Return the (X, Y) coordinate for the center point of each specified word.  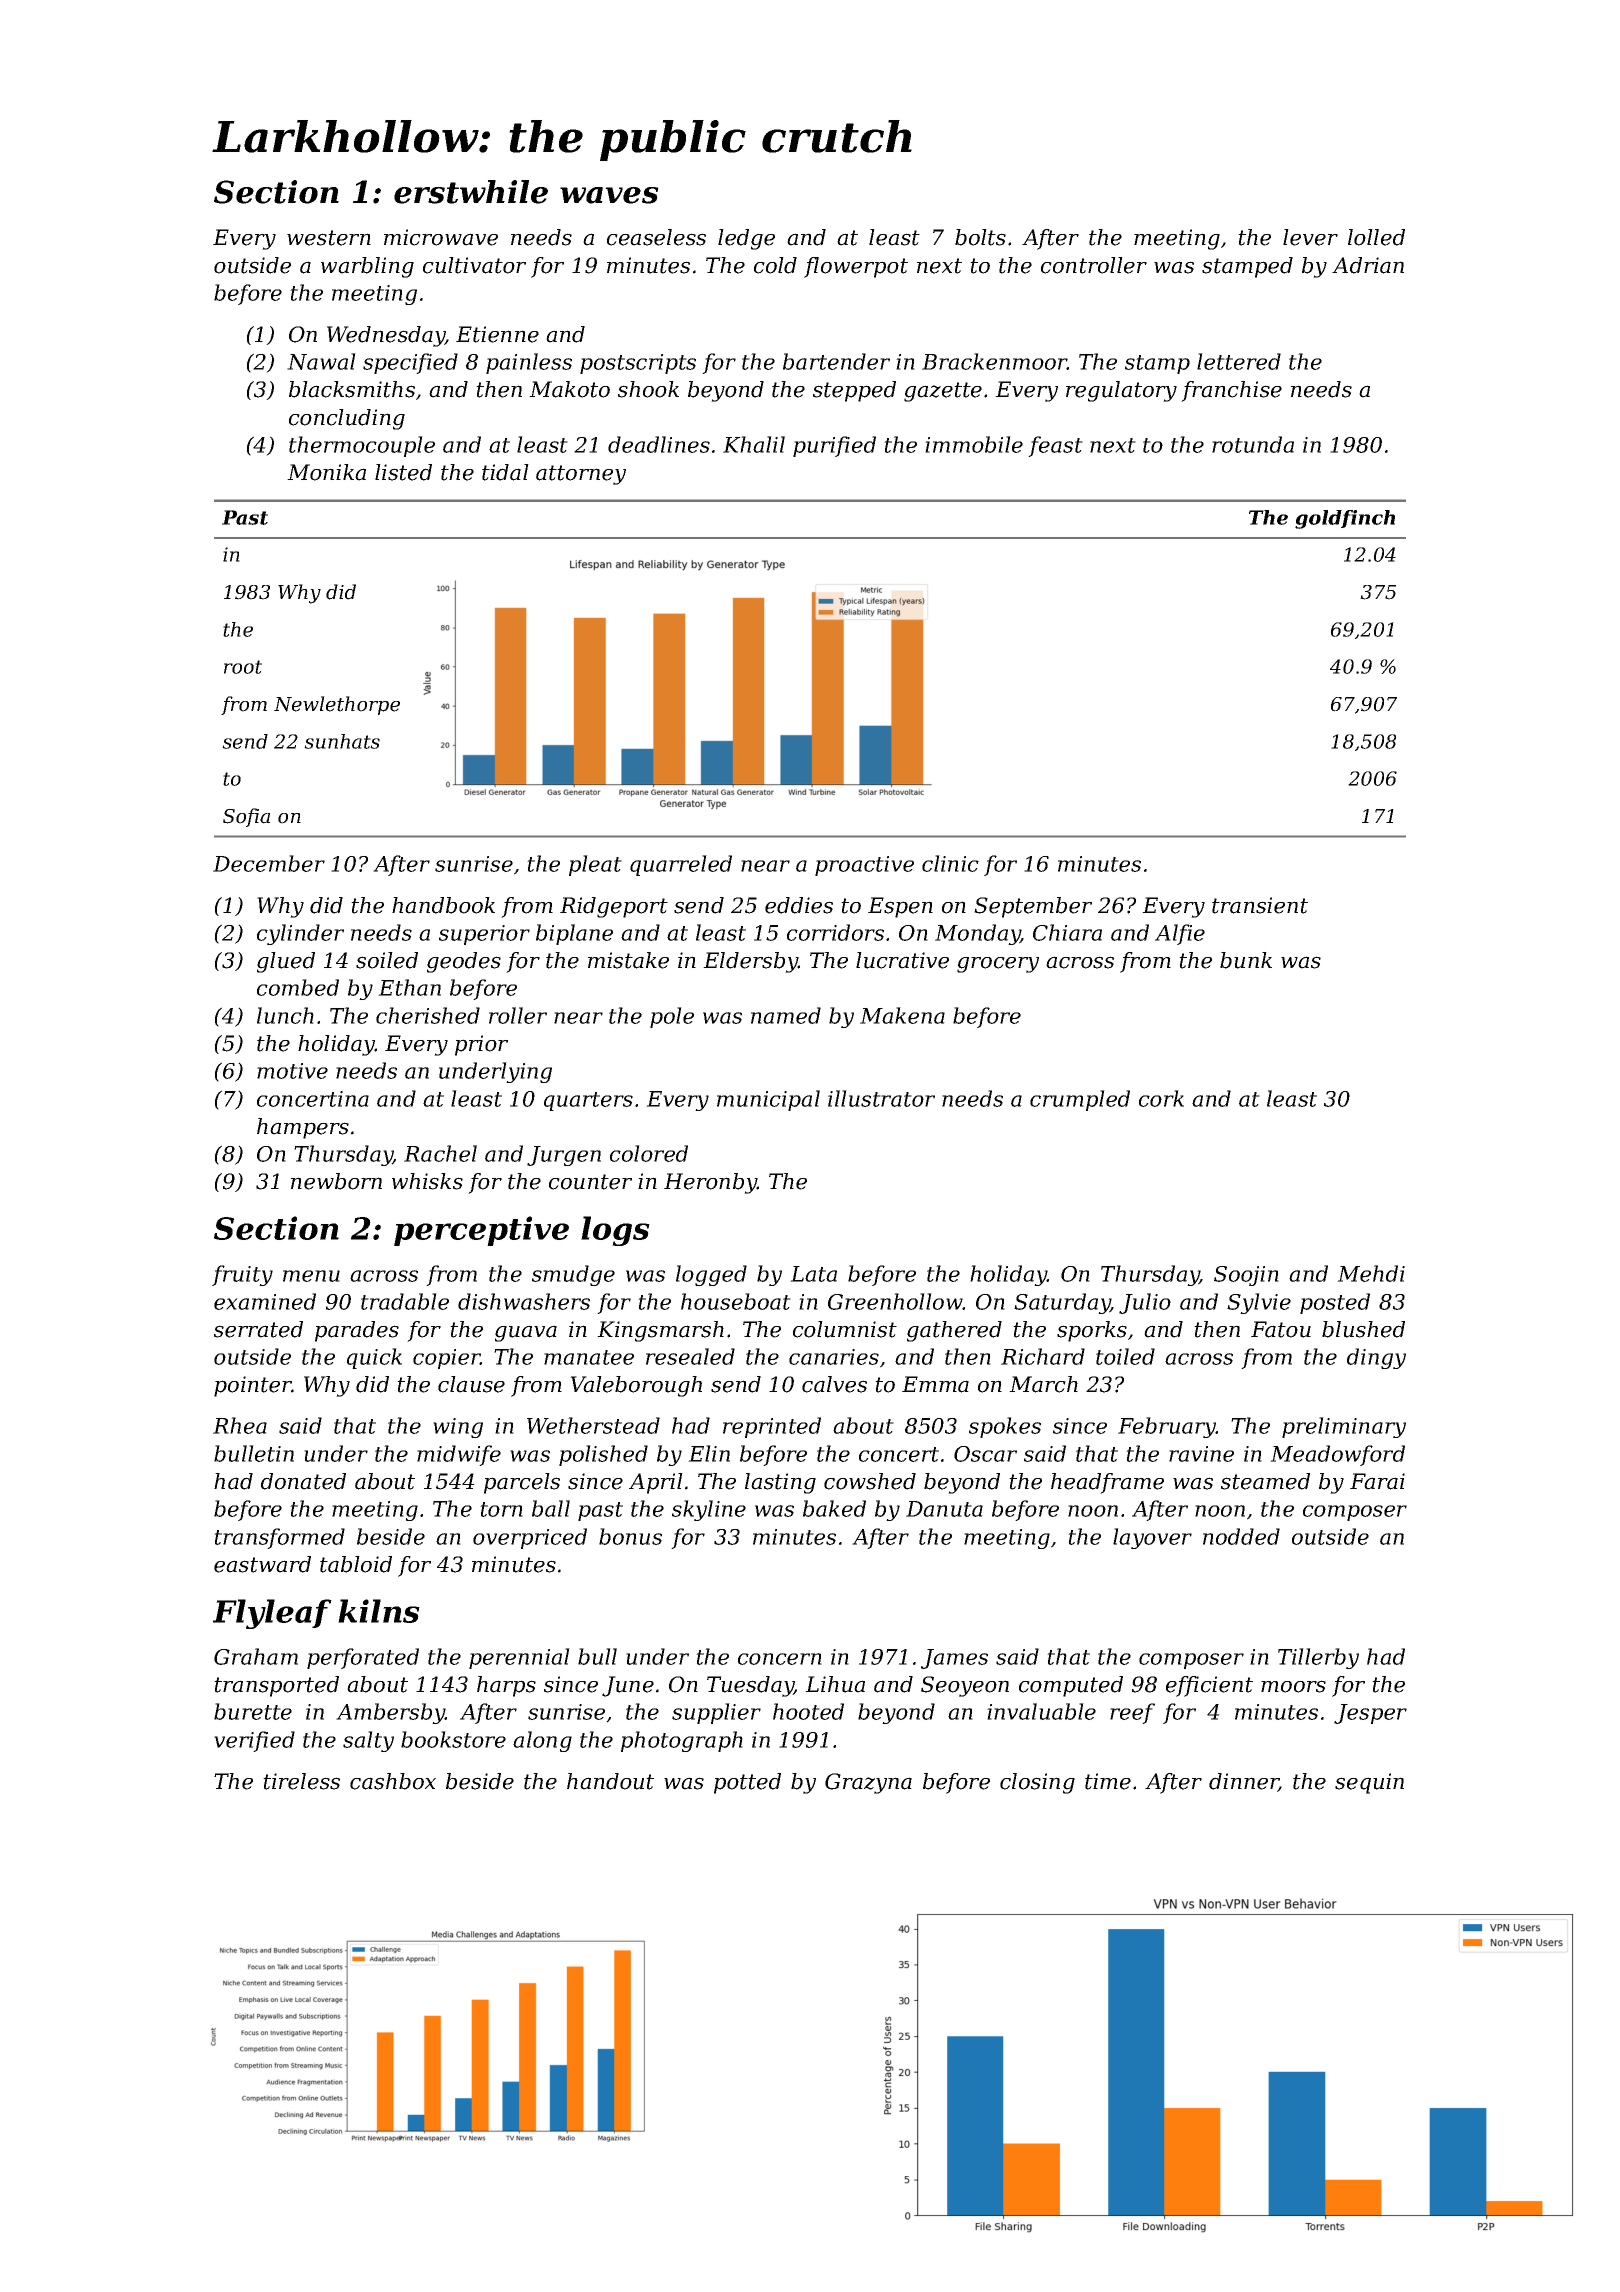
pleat (595, 865)
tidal (505, 472)
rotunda (1253, 444)
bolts (980, 237)
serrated (258, 1329)
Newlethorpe (337, 705)
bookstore (453, 1739)
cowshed (870, 1481)
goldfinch (1345, 519)
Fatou (1281, 1329)
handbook (443, 905)
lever (1310, 237)
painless (529, 363)
